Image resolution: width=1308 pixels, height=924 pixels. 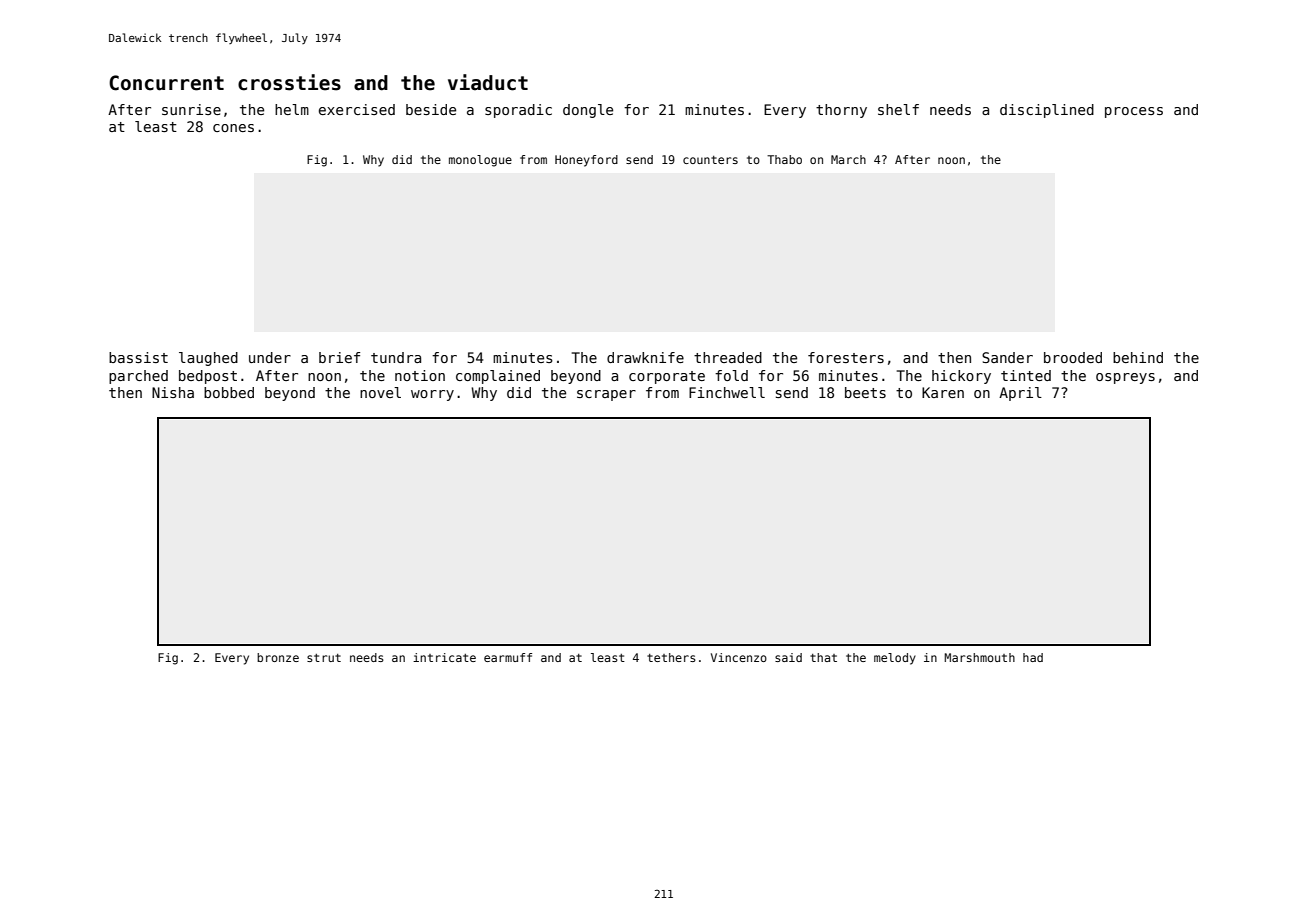 I want to click on fold, so click(x=731, y=375).
